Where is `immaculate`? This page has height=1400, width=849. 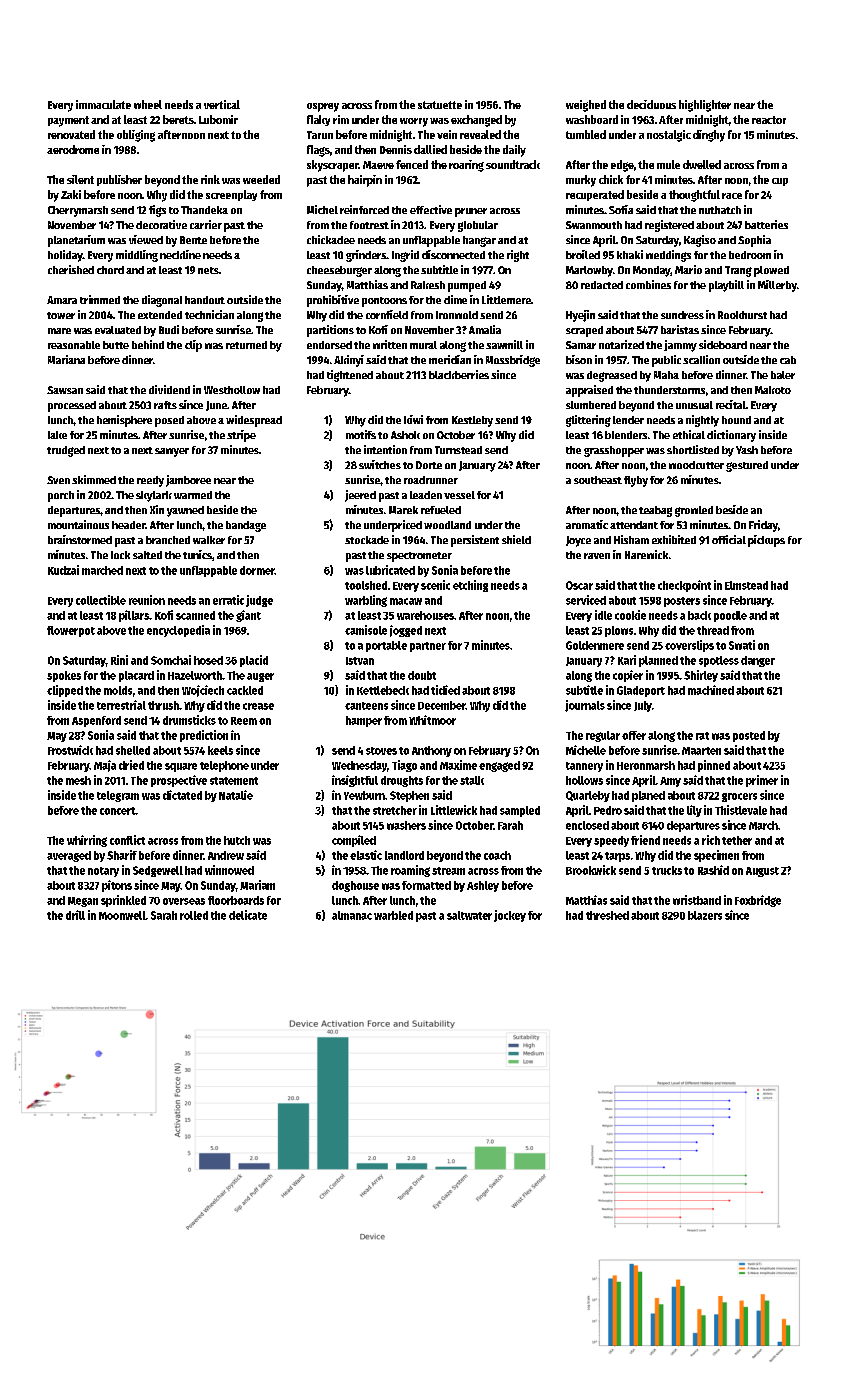 immaculate is located at coordinates (103, 104).
